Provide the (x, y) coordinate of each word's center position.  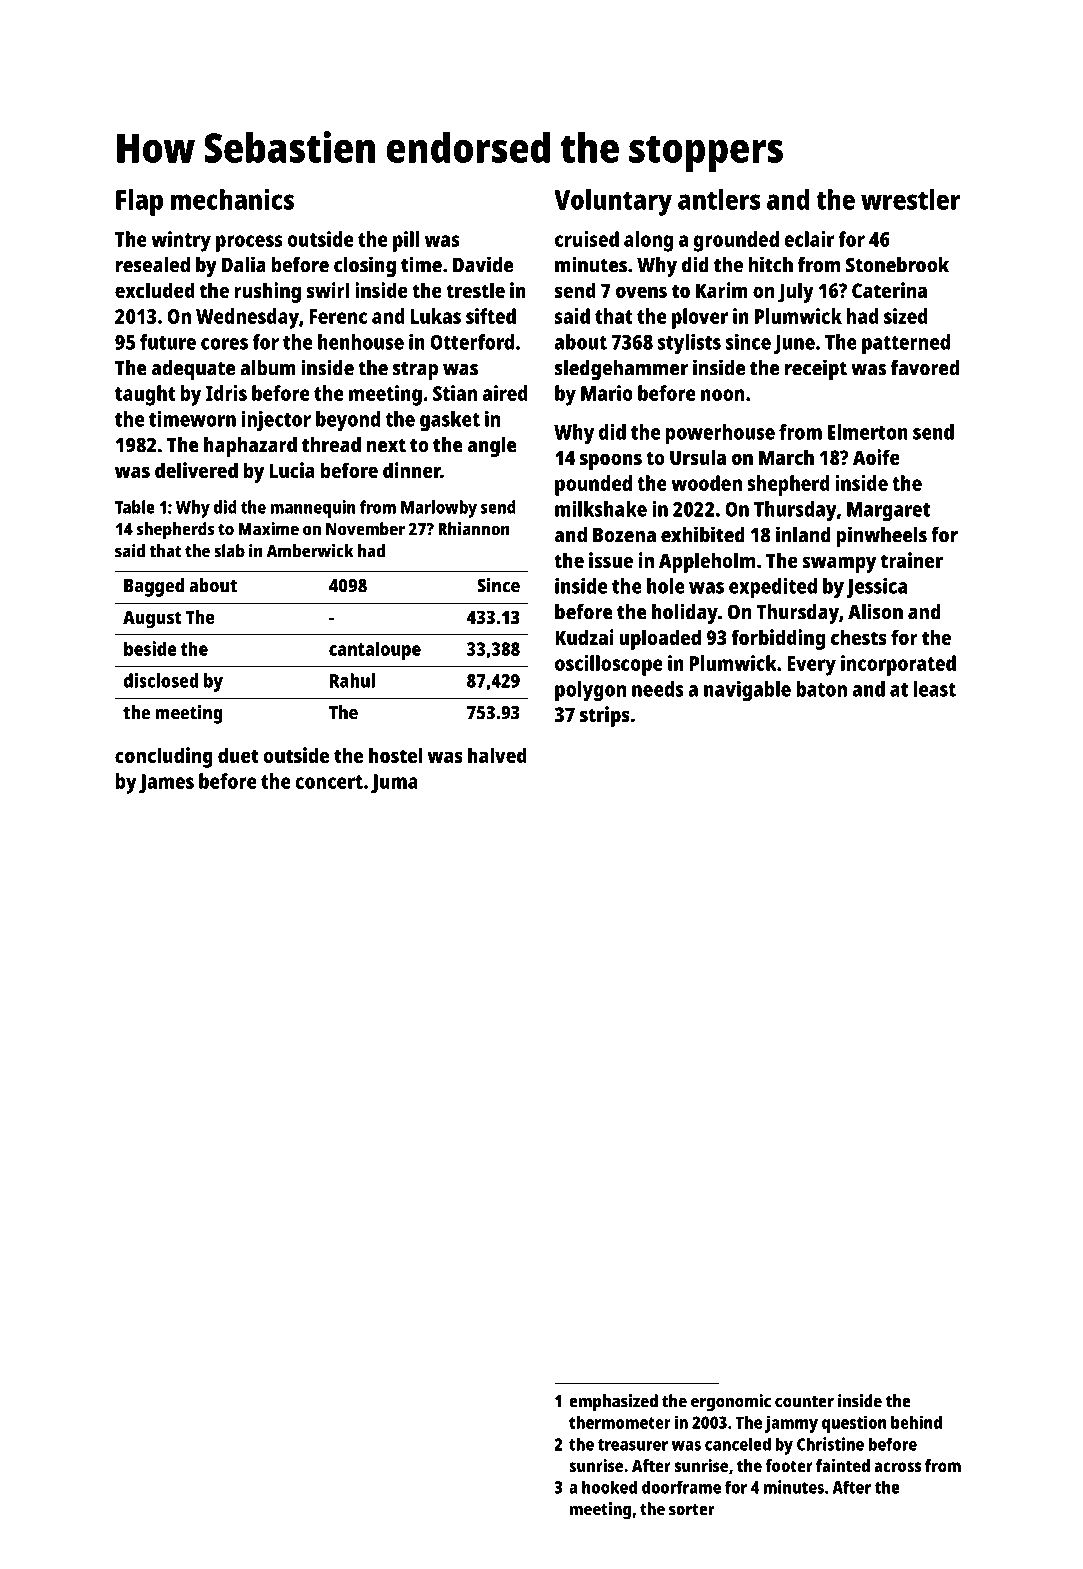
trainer (912, 560)
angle (492, 447)
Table (135, 507)
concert (329, 782)
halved (497, 755)
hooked (609, 1487)
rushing (267, 292)
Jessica (876, 588)
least (934, 689)
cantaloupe (375, 650)
